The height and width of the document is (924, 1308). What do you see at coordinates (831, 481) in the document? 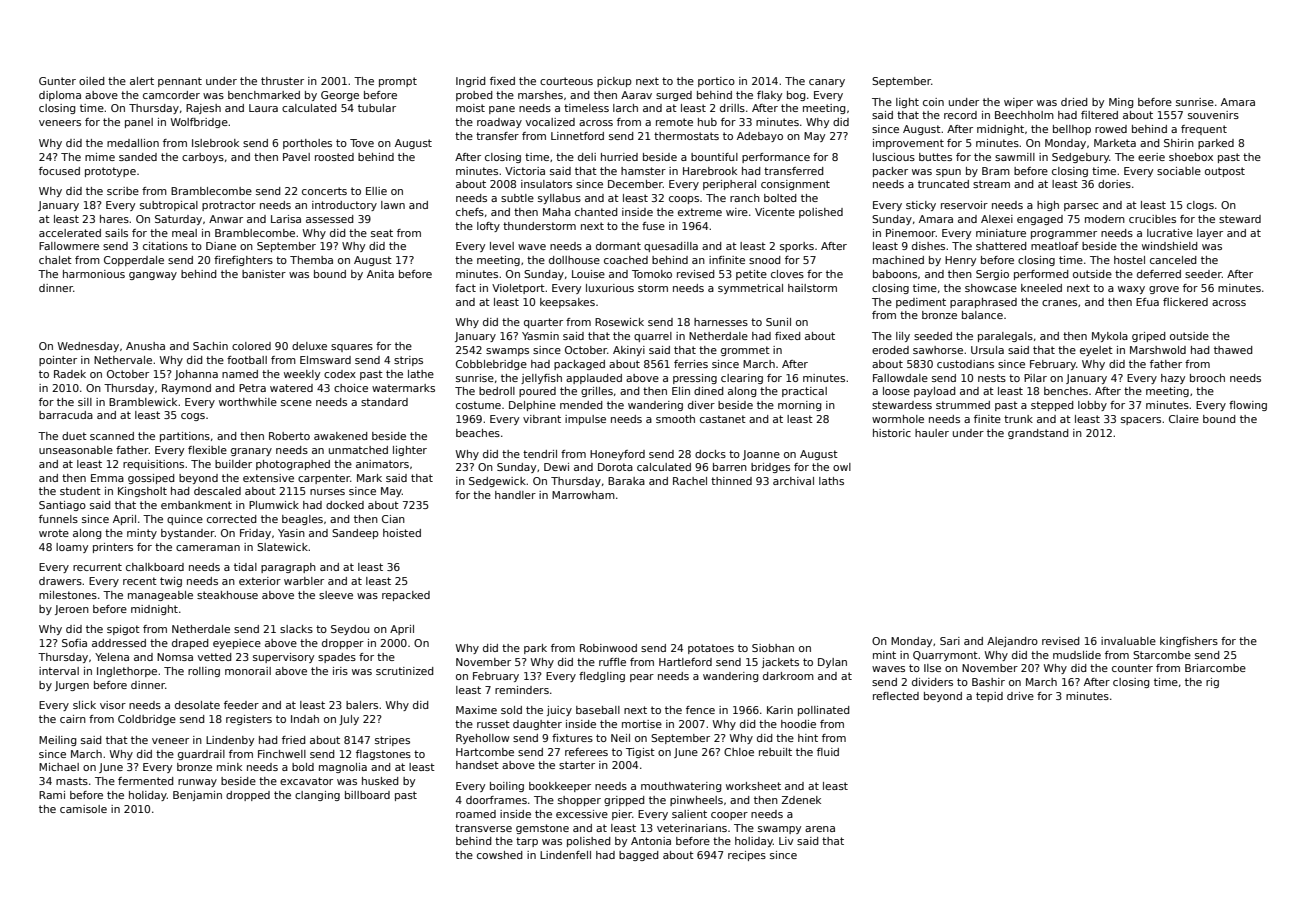
I see `laths` at bounding box center [831, 481].
